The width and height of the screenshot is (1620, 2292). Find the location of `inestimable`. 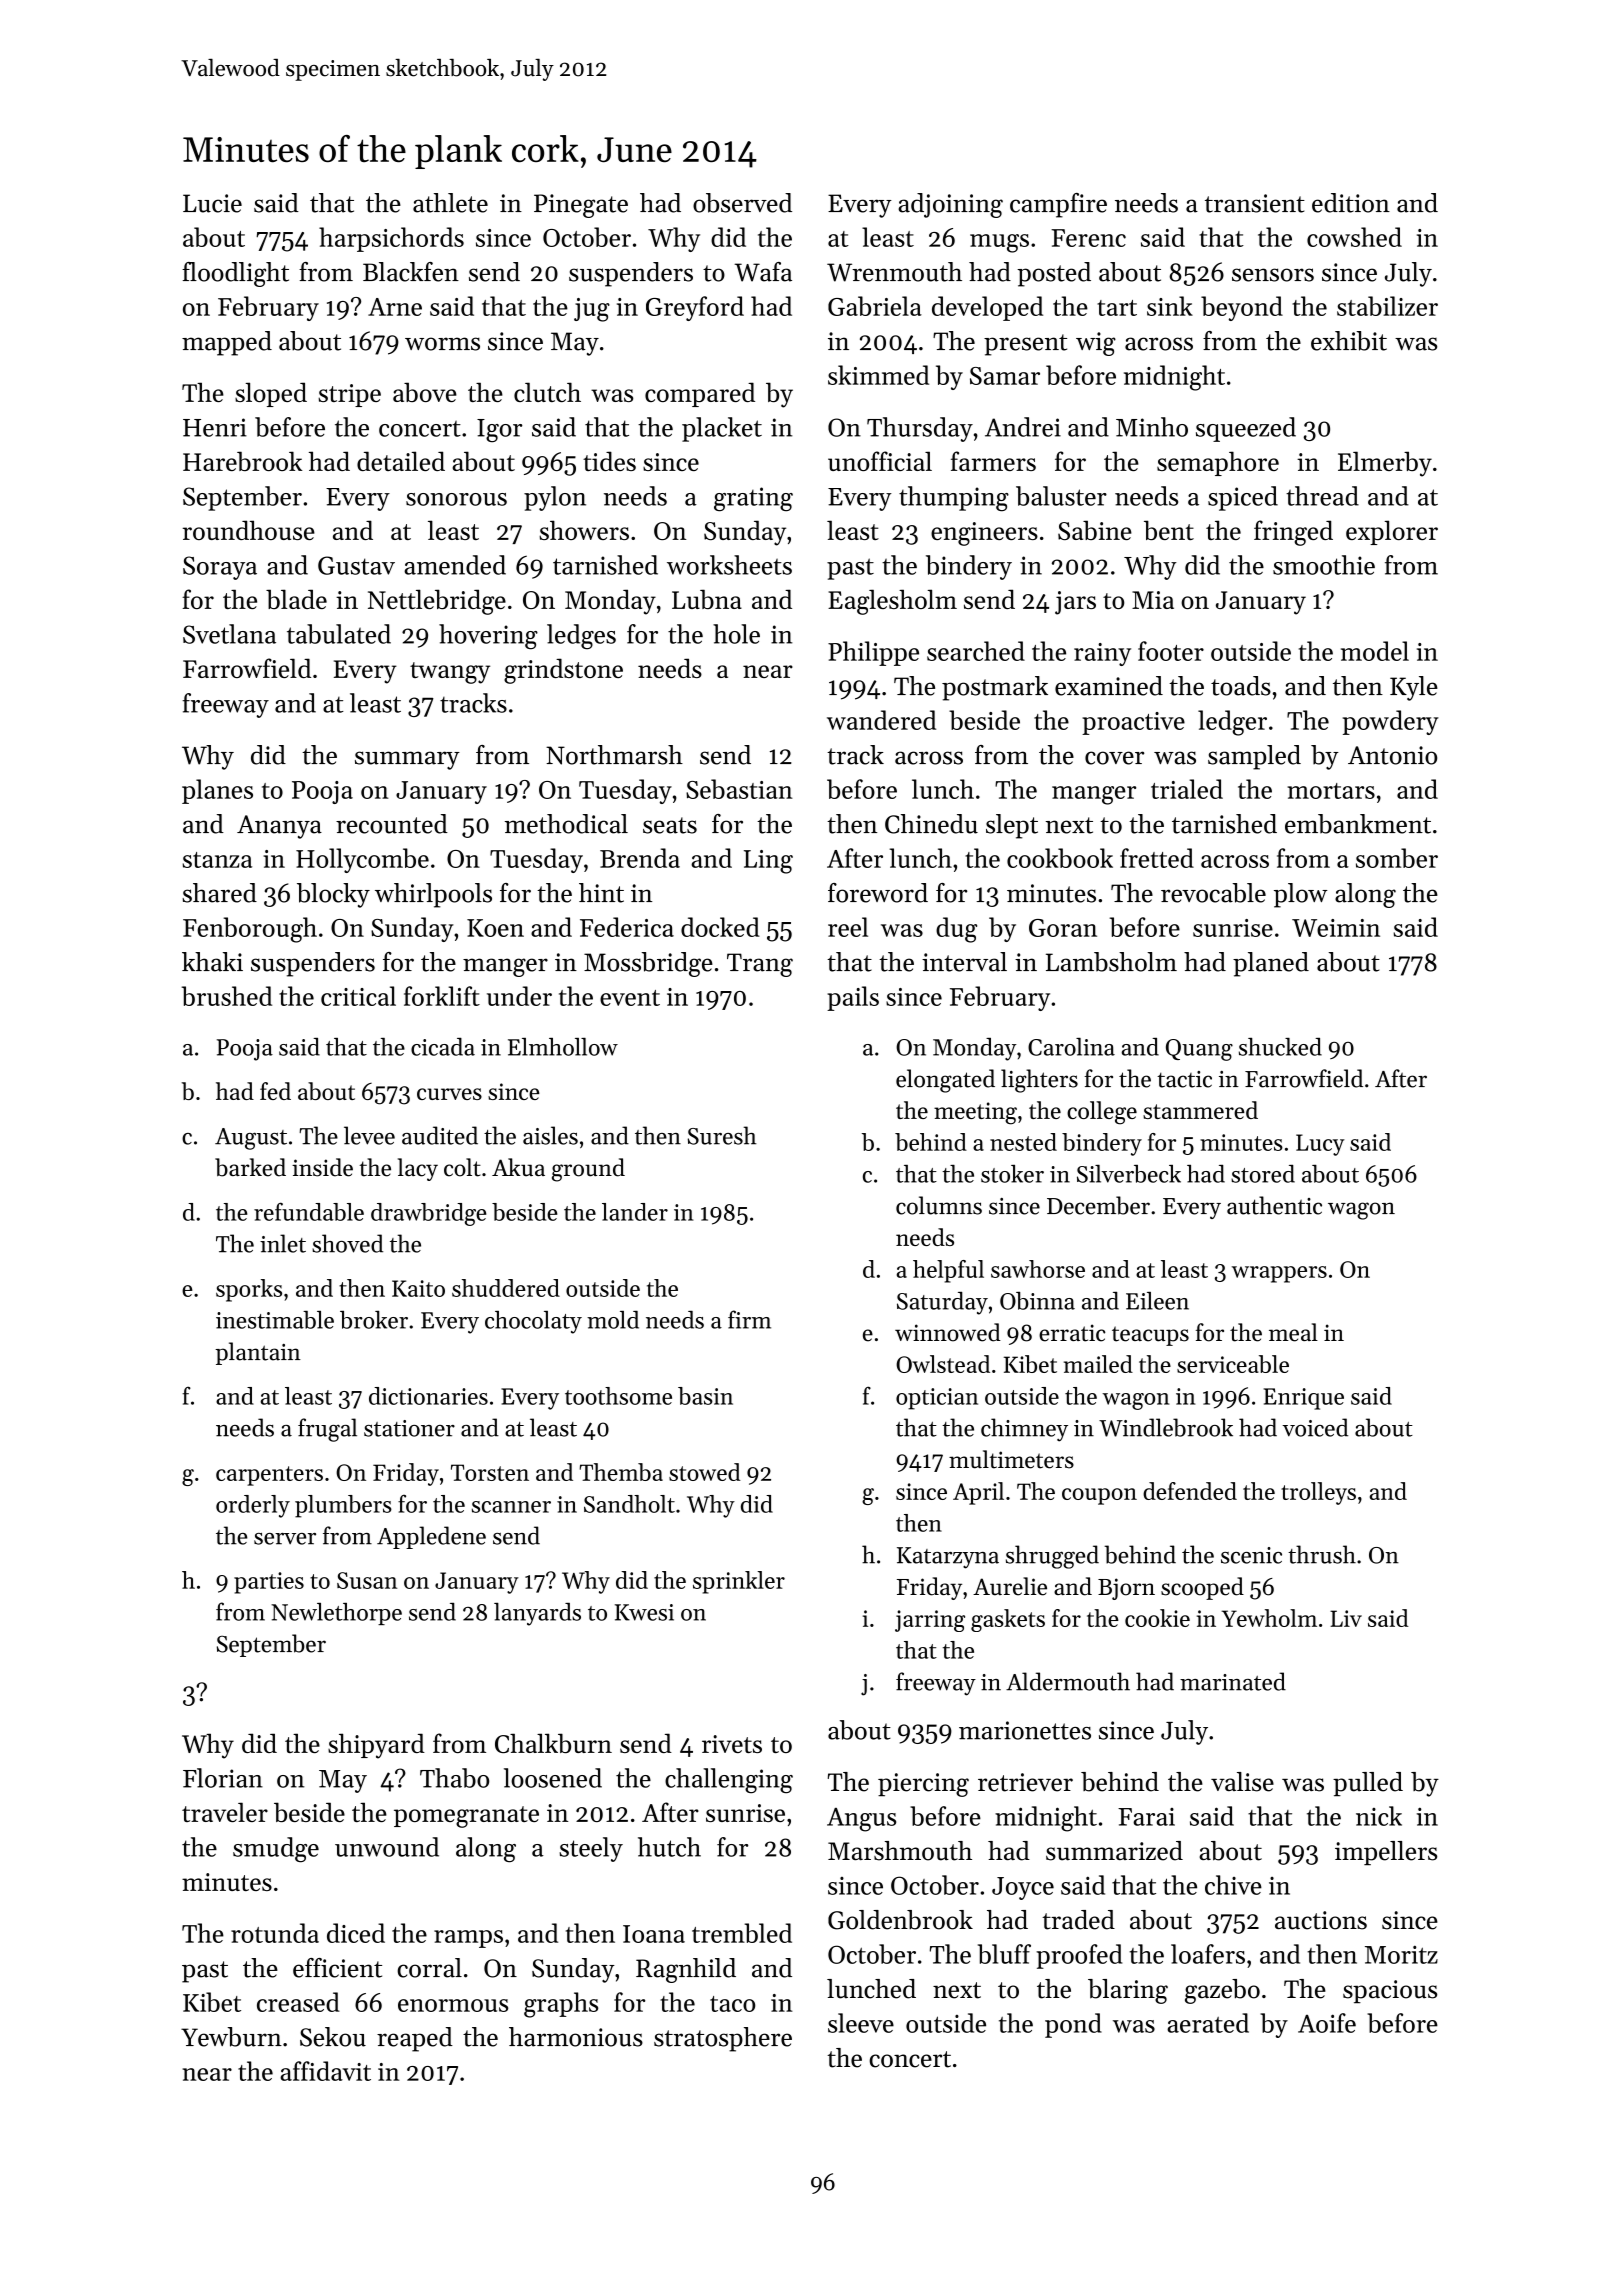

inestimable is located at coordinates (275, 1320).
